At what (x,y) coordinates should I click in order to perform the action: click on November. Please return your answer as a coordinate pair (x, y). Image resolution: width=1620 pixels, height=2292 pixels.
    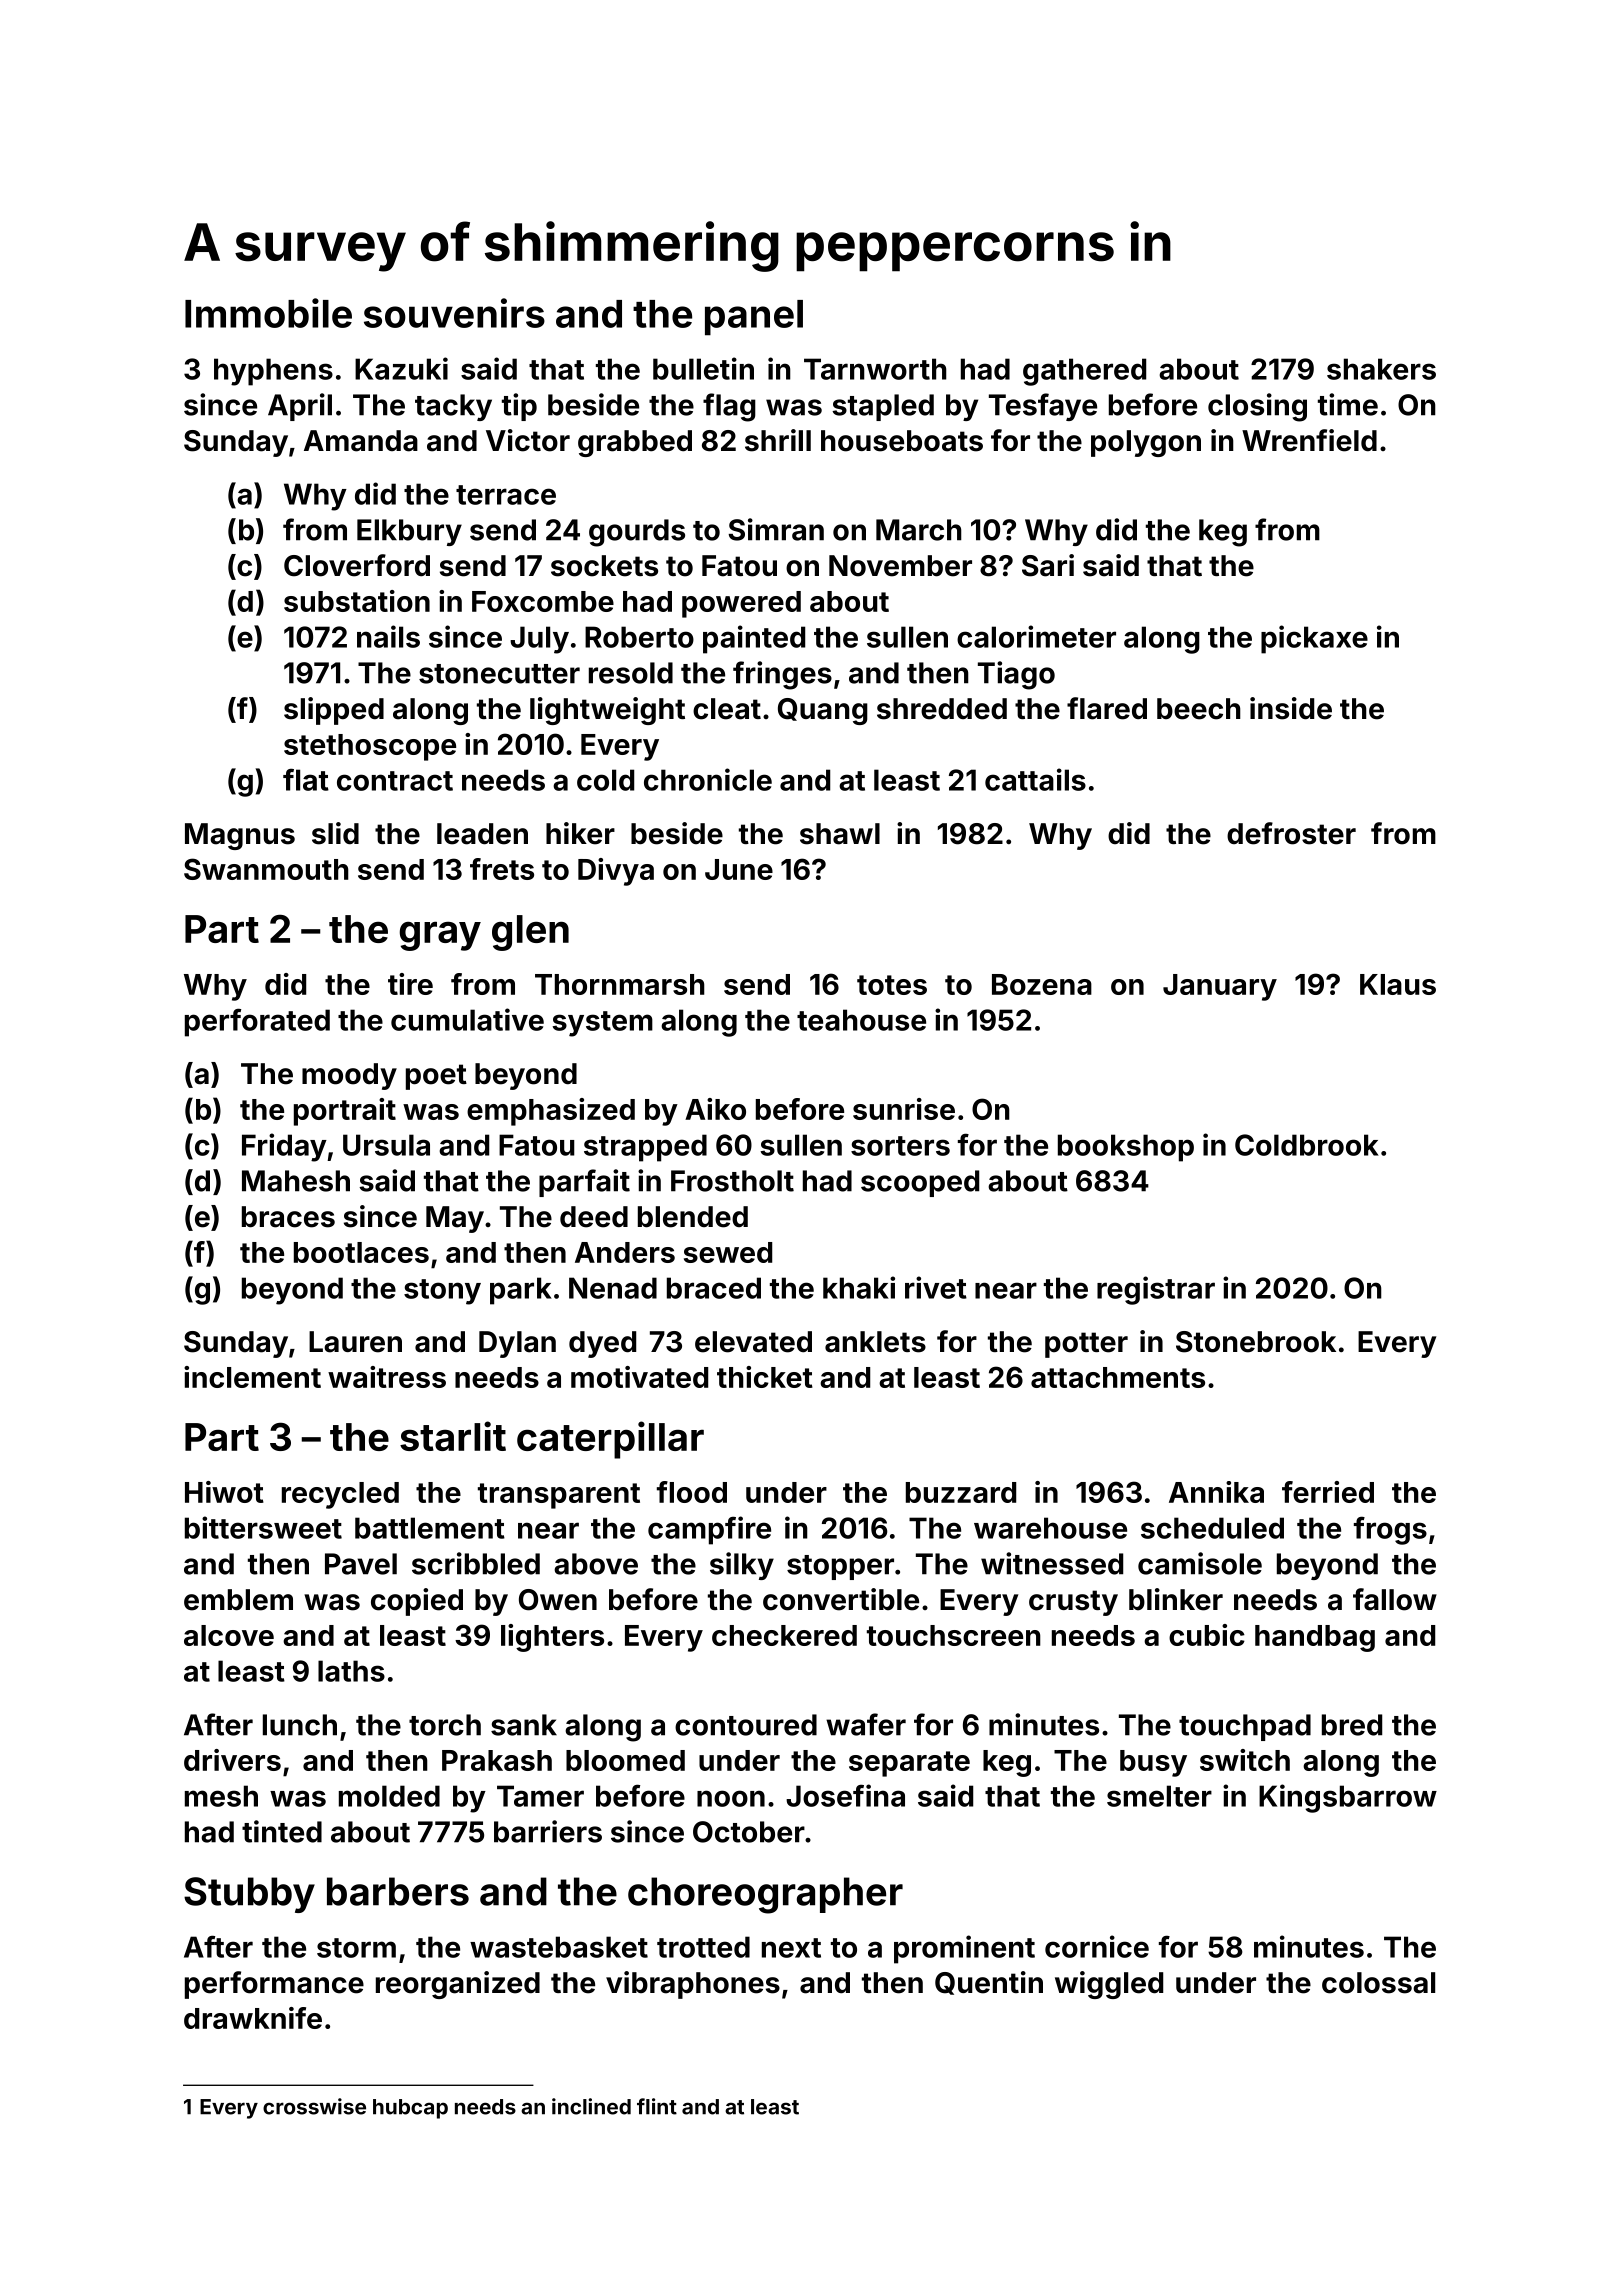
    Looking at the image, I should click on (900, 566).
